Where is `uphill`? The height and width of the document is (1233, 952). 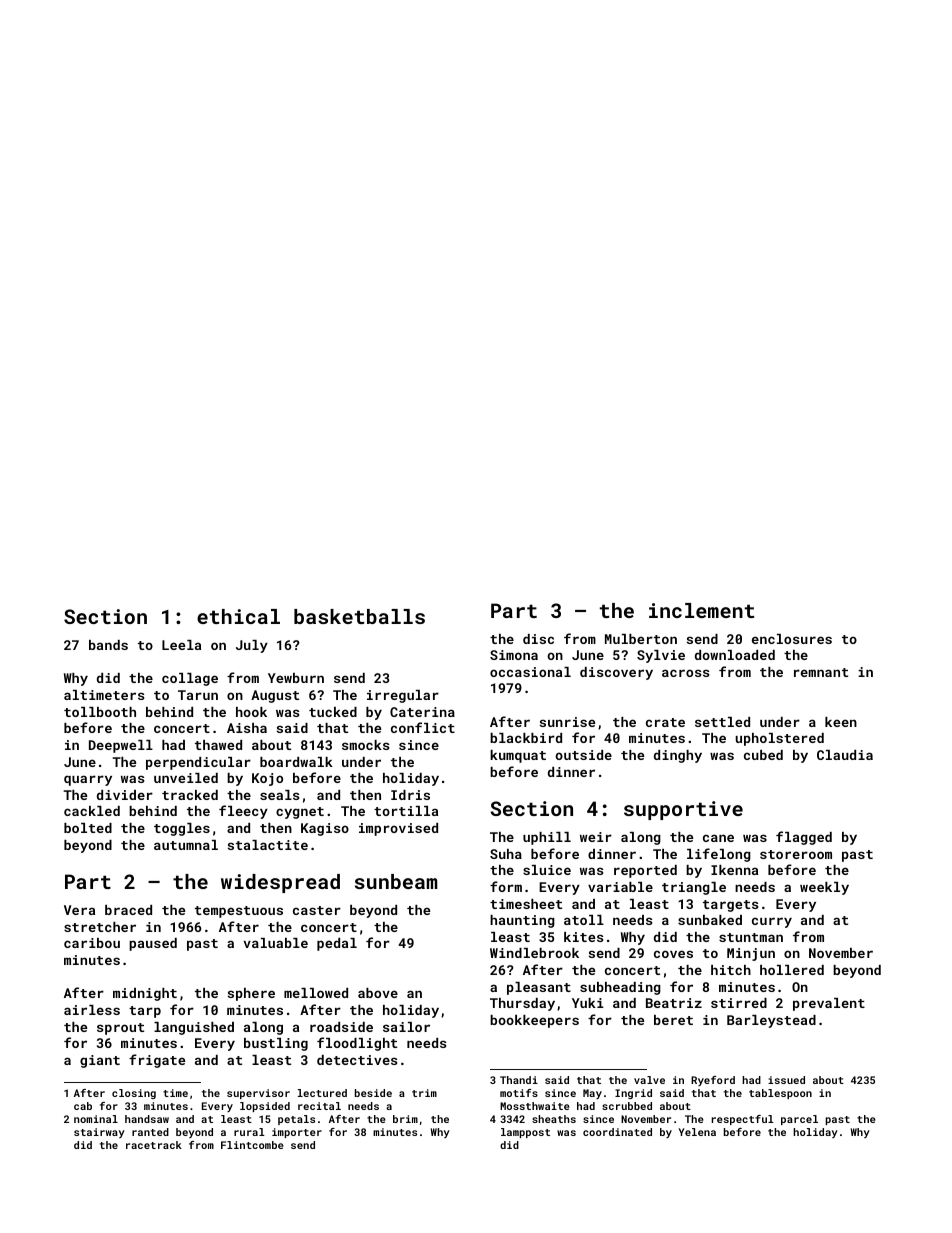
uphill is located at coordinates (547, 838).
